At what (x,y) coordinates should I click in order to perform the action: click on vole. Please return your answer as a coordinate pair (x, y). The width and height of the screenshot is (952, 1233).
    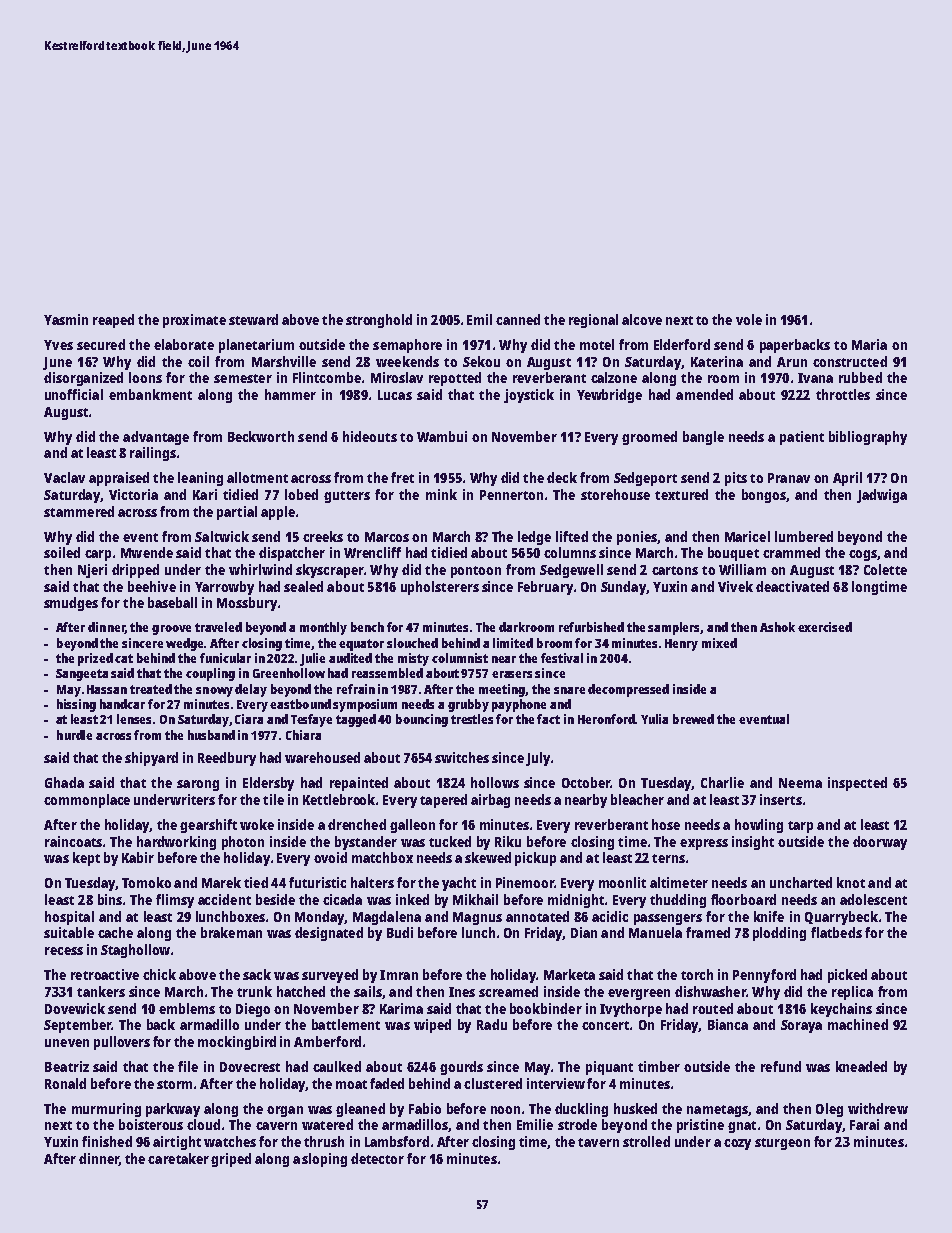
    Looking at the image, I should click on (749, 319).
